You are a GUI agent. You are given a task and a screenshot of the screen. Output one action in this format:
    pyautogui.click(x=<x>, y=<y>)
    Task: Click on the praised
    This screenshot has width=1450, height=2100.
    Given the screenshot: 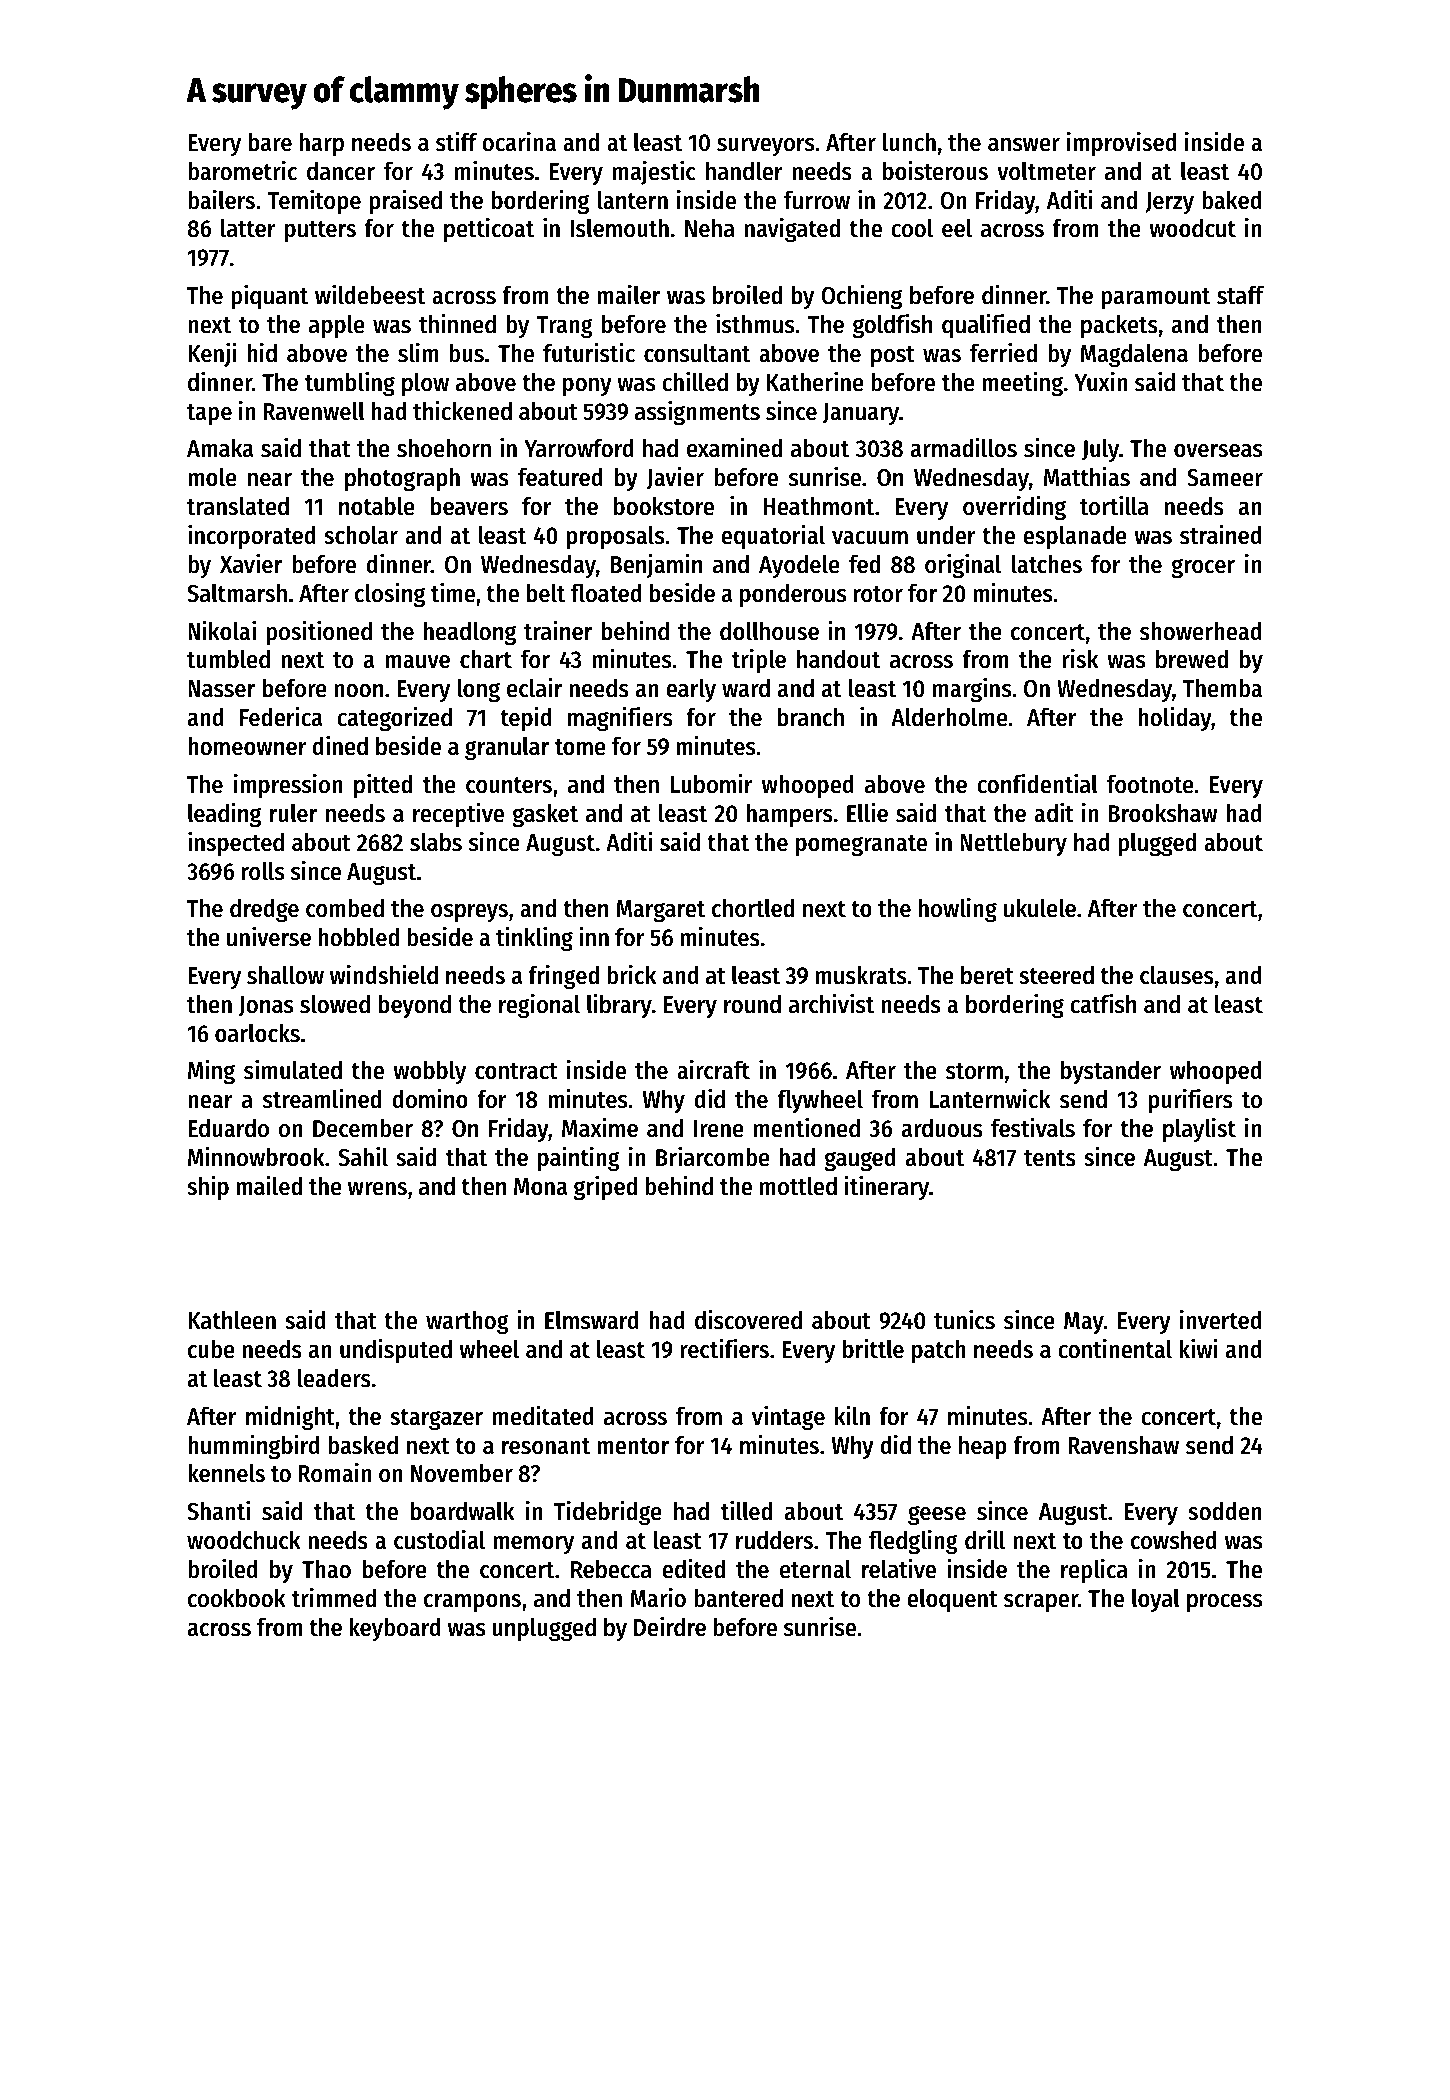 What is the action you would take?
    pyautogui.click(x=406, y=201)
